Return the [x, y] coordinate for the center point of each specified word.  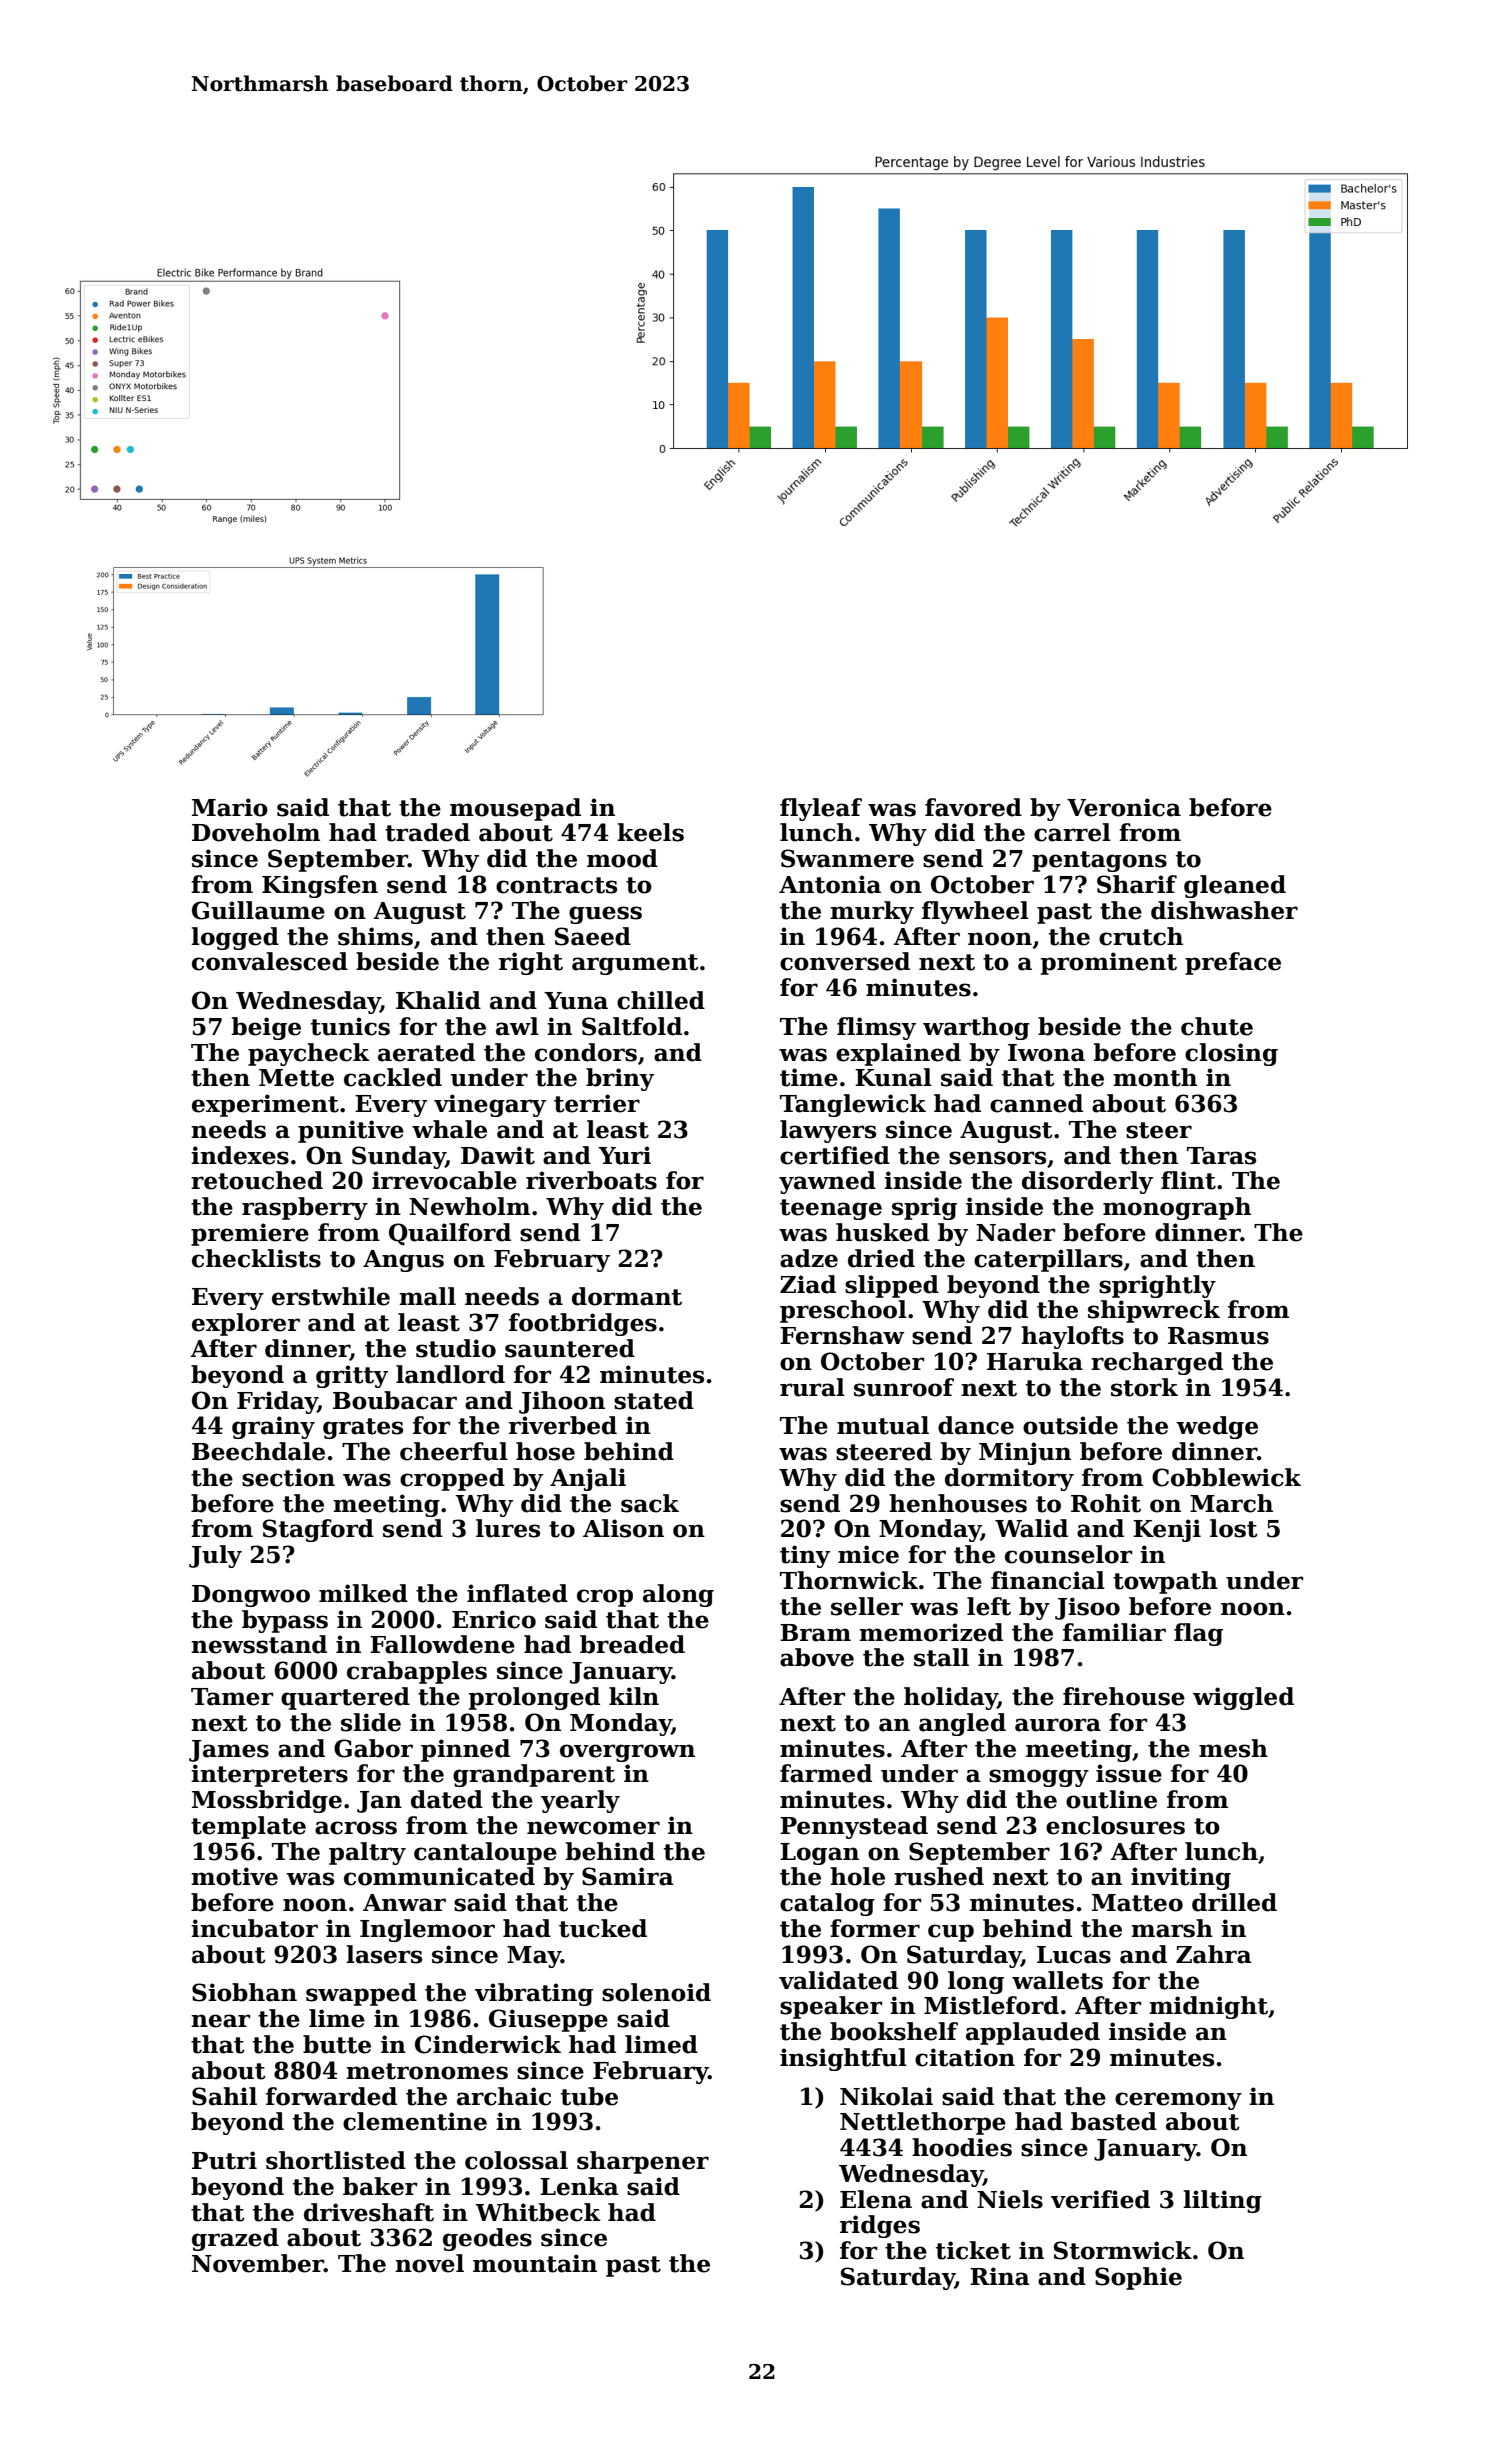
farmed [826, 1773]
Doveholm [256, 832]
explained [898, 1054]
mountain [535, 2263]
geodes [487, 2239]
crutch [1141, 936]
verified [1100, 2199]
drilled [1234, 1902]
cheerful [454, 1451]
